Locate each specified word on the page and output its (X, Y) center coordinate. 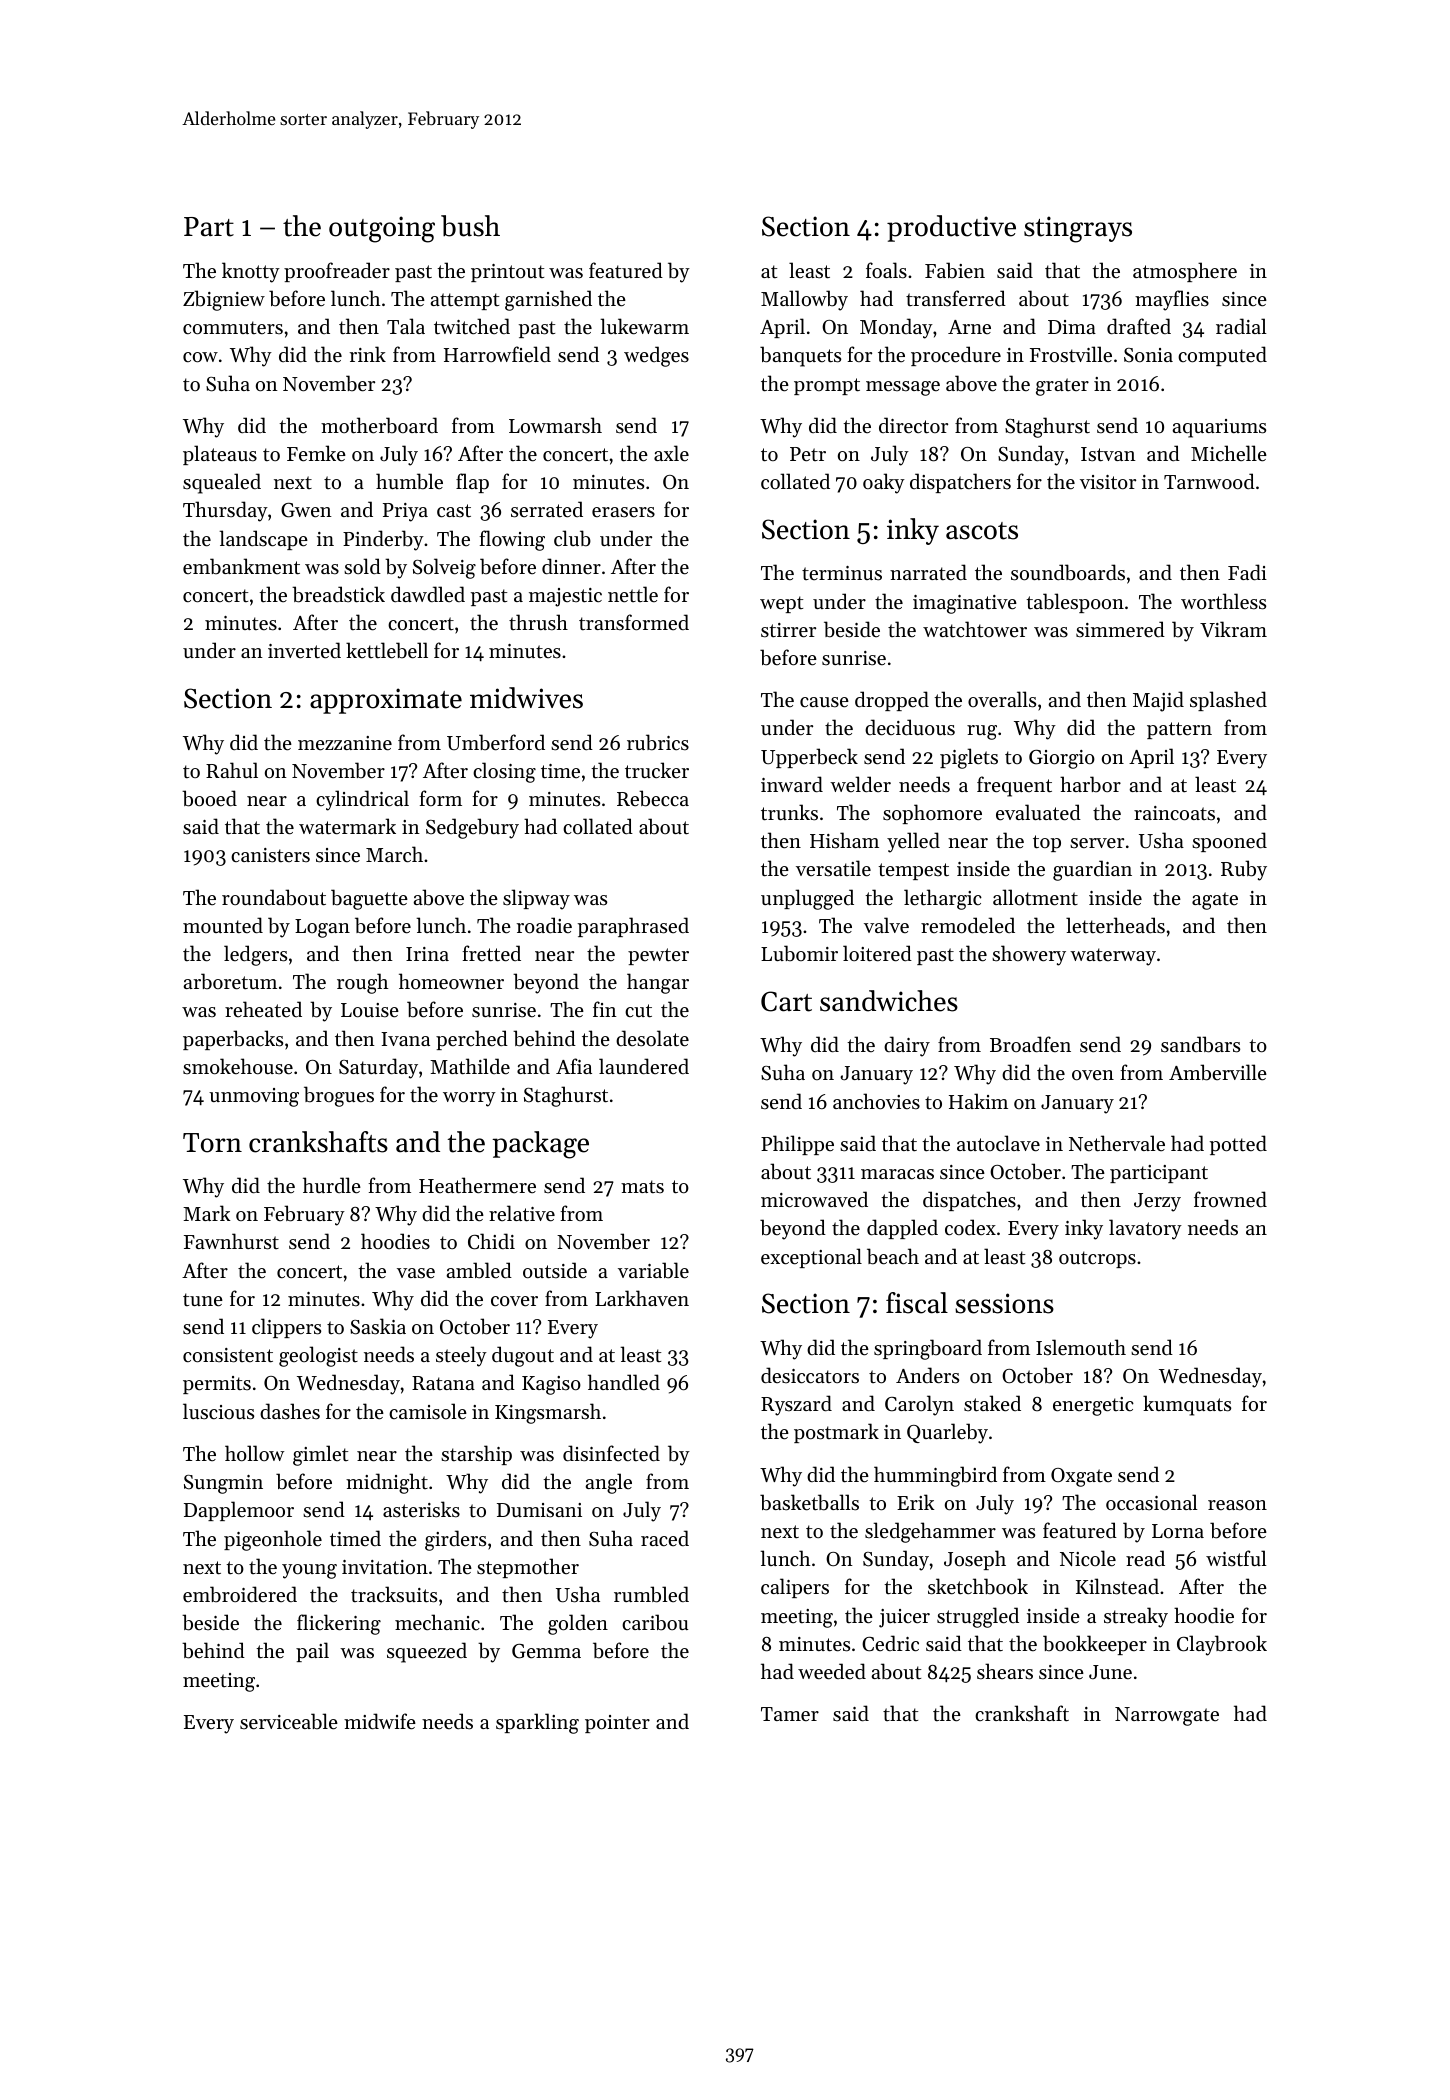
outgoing (382, 229)
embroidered (240, 1594)
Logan (322, 928)
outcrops (1097, 1259)
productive (951, 228)
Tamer (790, 1714)
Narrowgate (1167, 1716)
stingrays (1078, 229)
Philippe (797, 1145)
